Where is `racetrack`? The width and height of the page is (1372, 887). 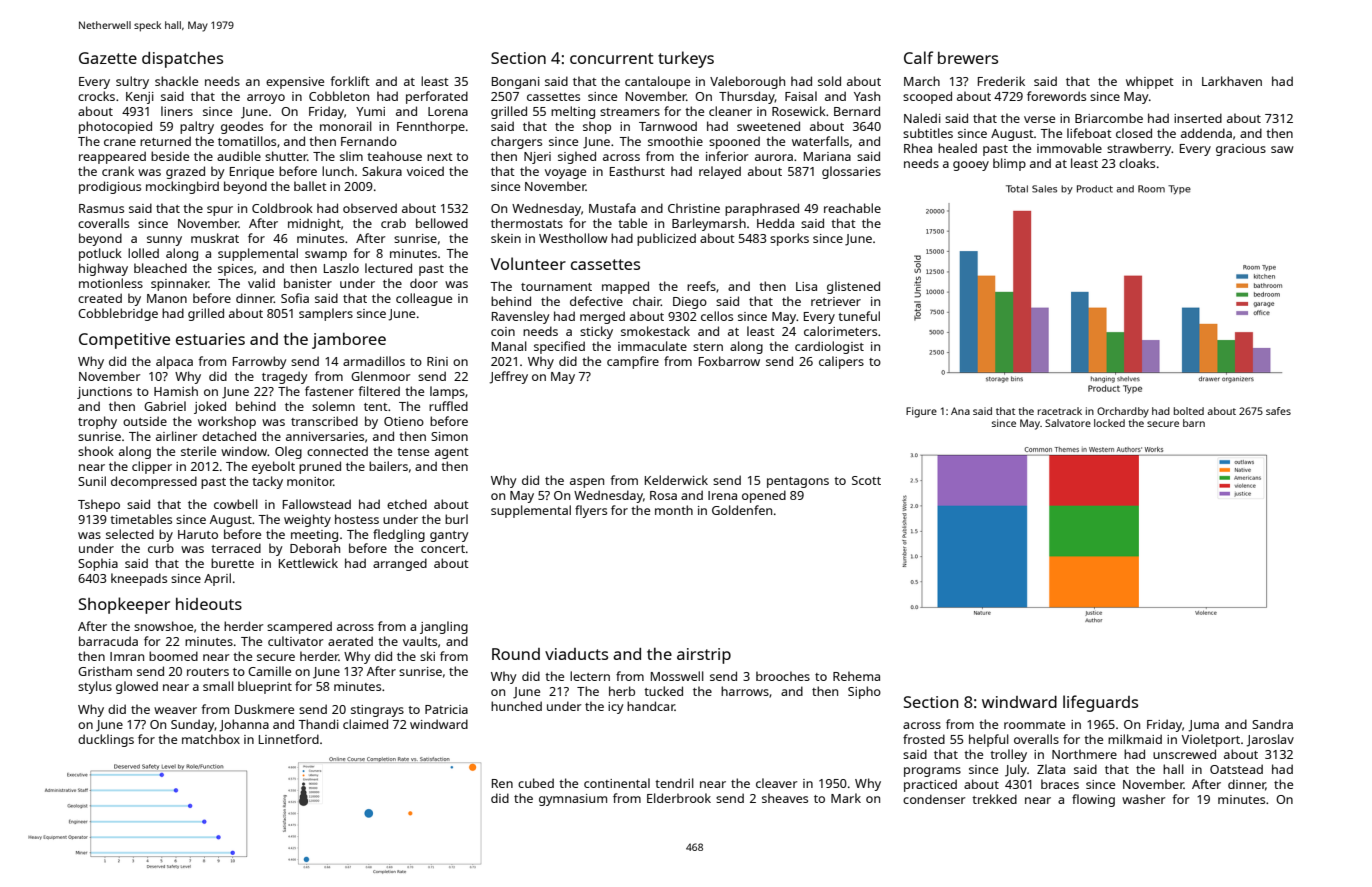
racetrack is located at coordinates (1060, 411).
